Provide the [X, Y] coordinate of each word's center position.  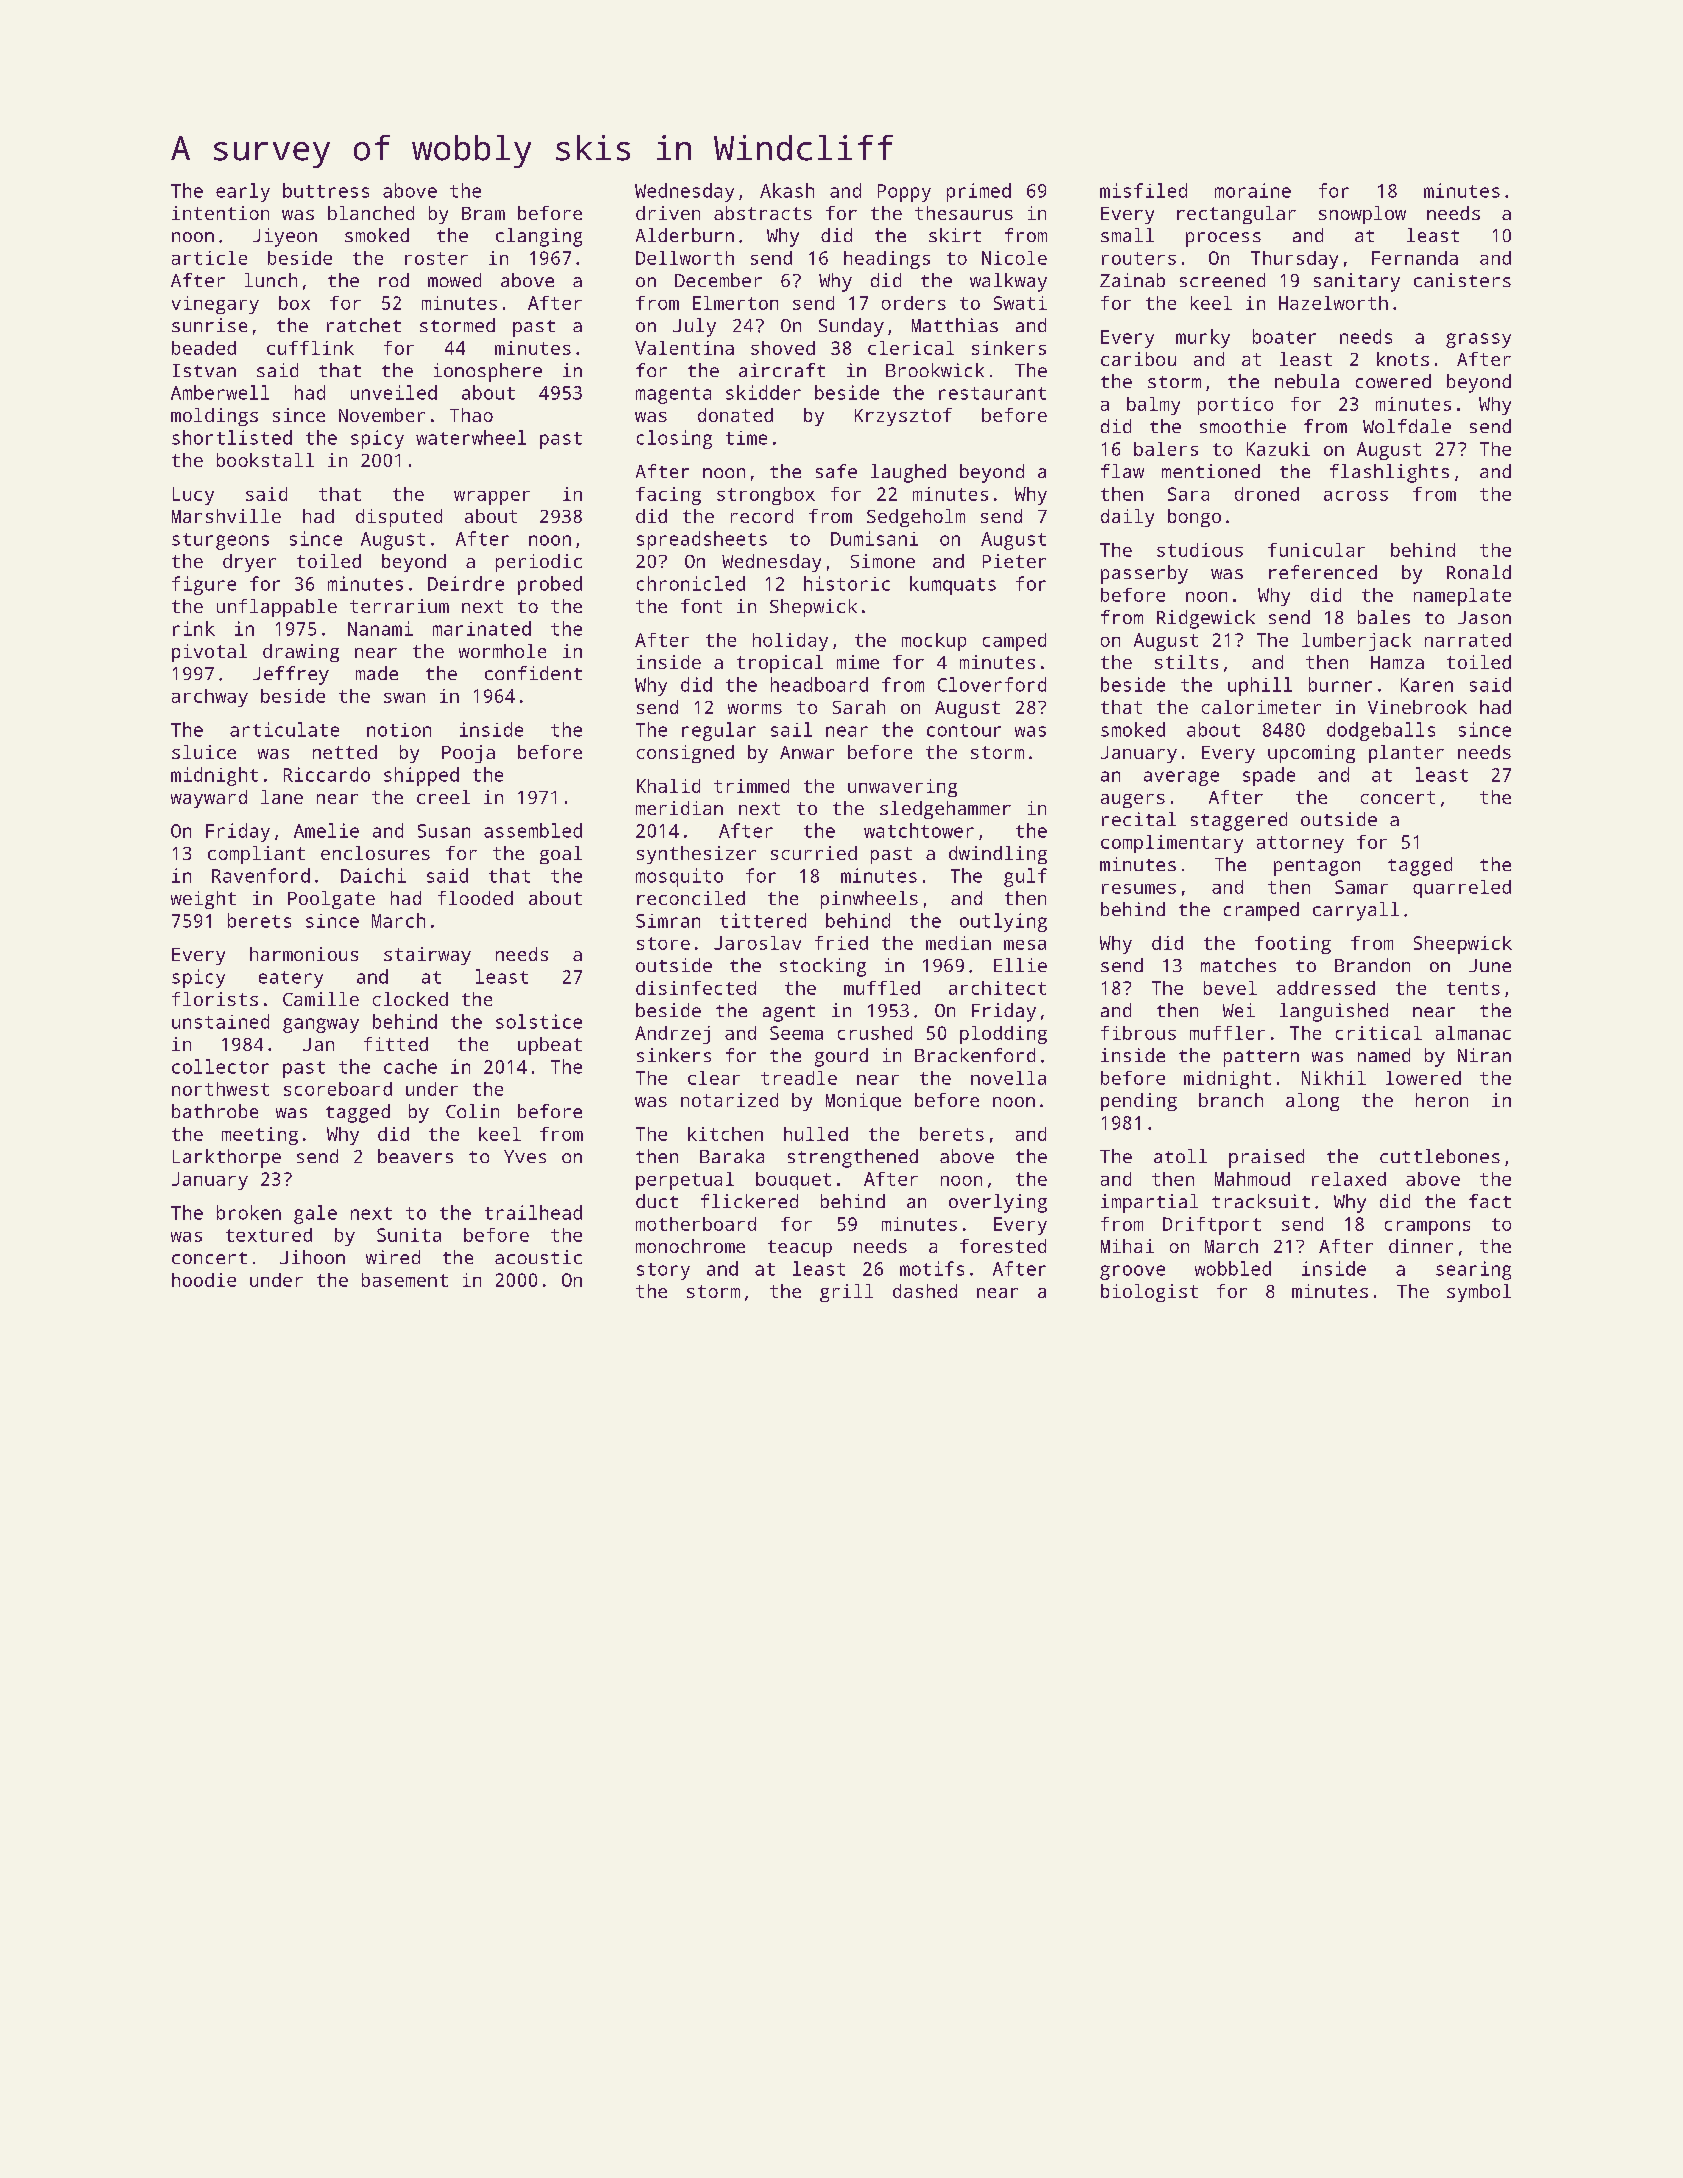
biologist [1149, 1293]
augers [1133, 801]
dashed [925, 1291]
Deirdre [466, 583]
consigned [685, 754]
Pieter [1014, 561]
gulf [1025, 877]
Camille [321, 999]
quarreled [1462, 889]
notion [399, 730]
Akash [787, 190]
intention [220, 213]
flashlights [1389, 473]
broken [249, 1212]
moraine [1253, 190]
